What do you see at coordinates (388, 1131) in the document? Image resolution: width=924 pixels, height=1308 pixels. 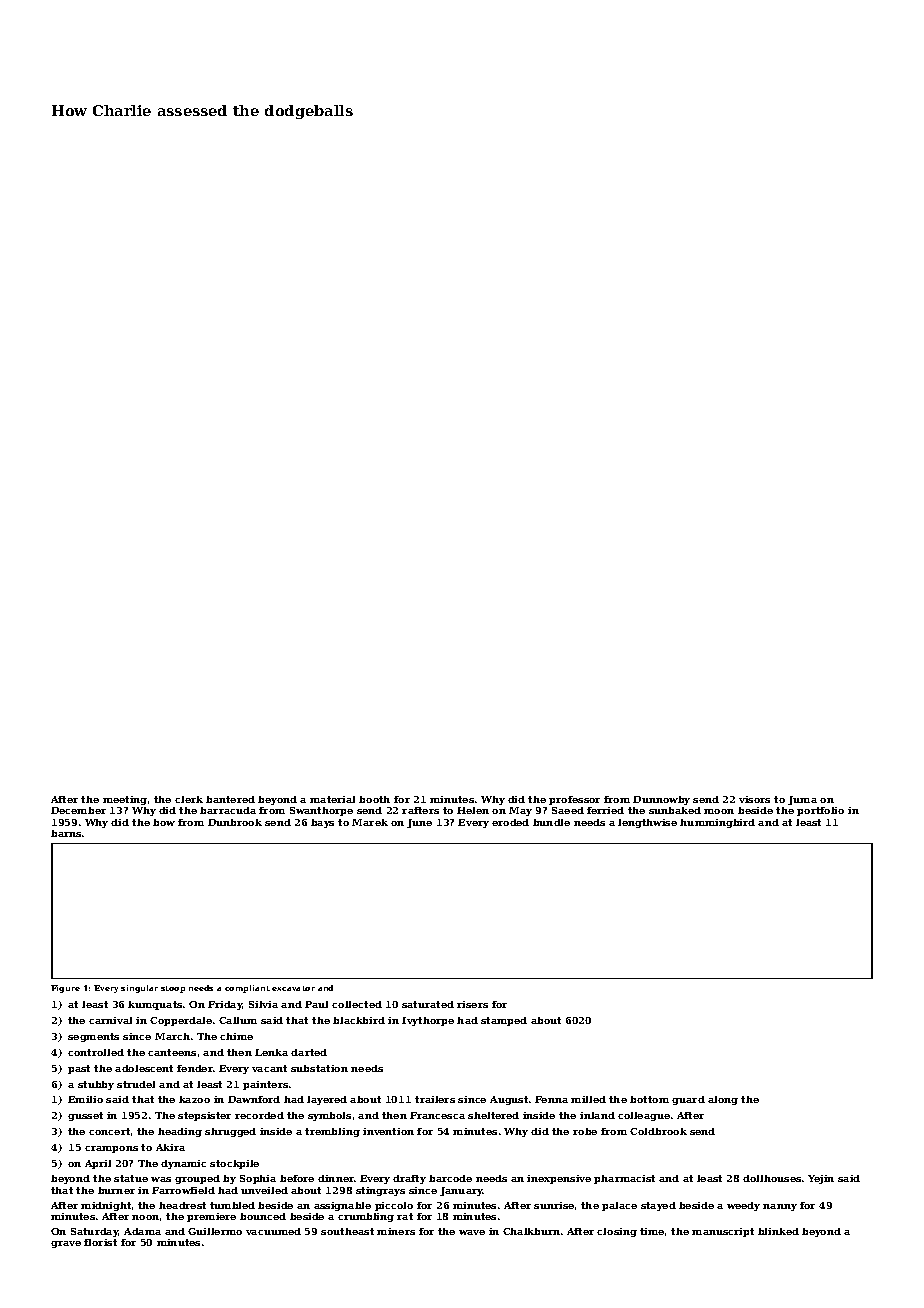 I see `invention` at bounding box center [388, 1131].
